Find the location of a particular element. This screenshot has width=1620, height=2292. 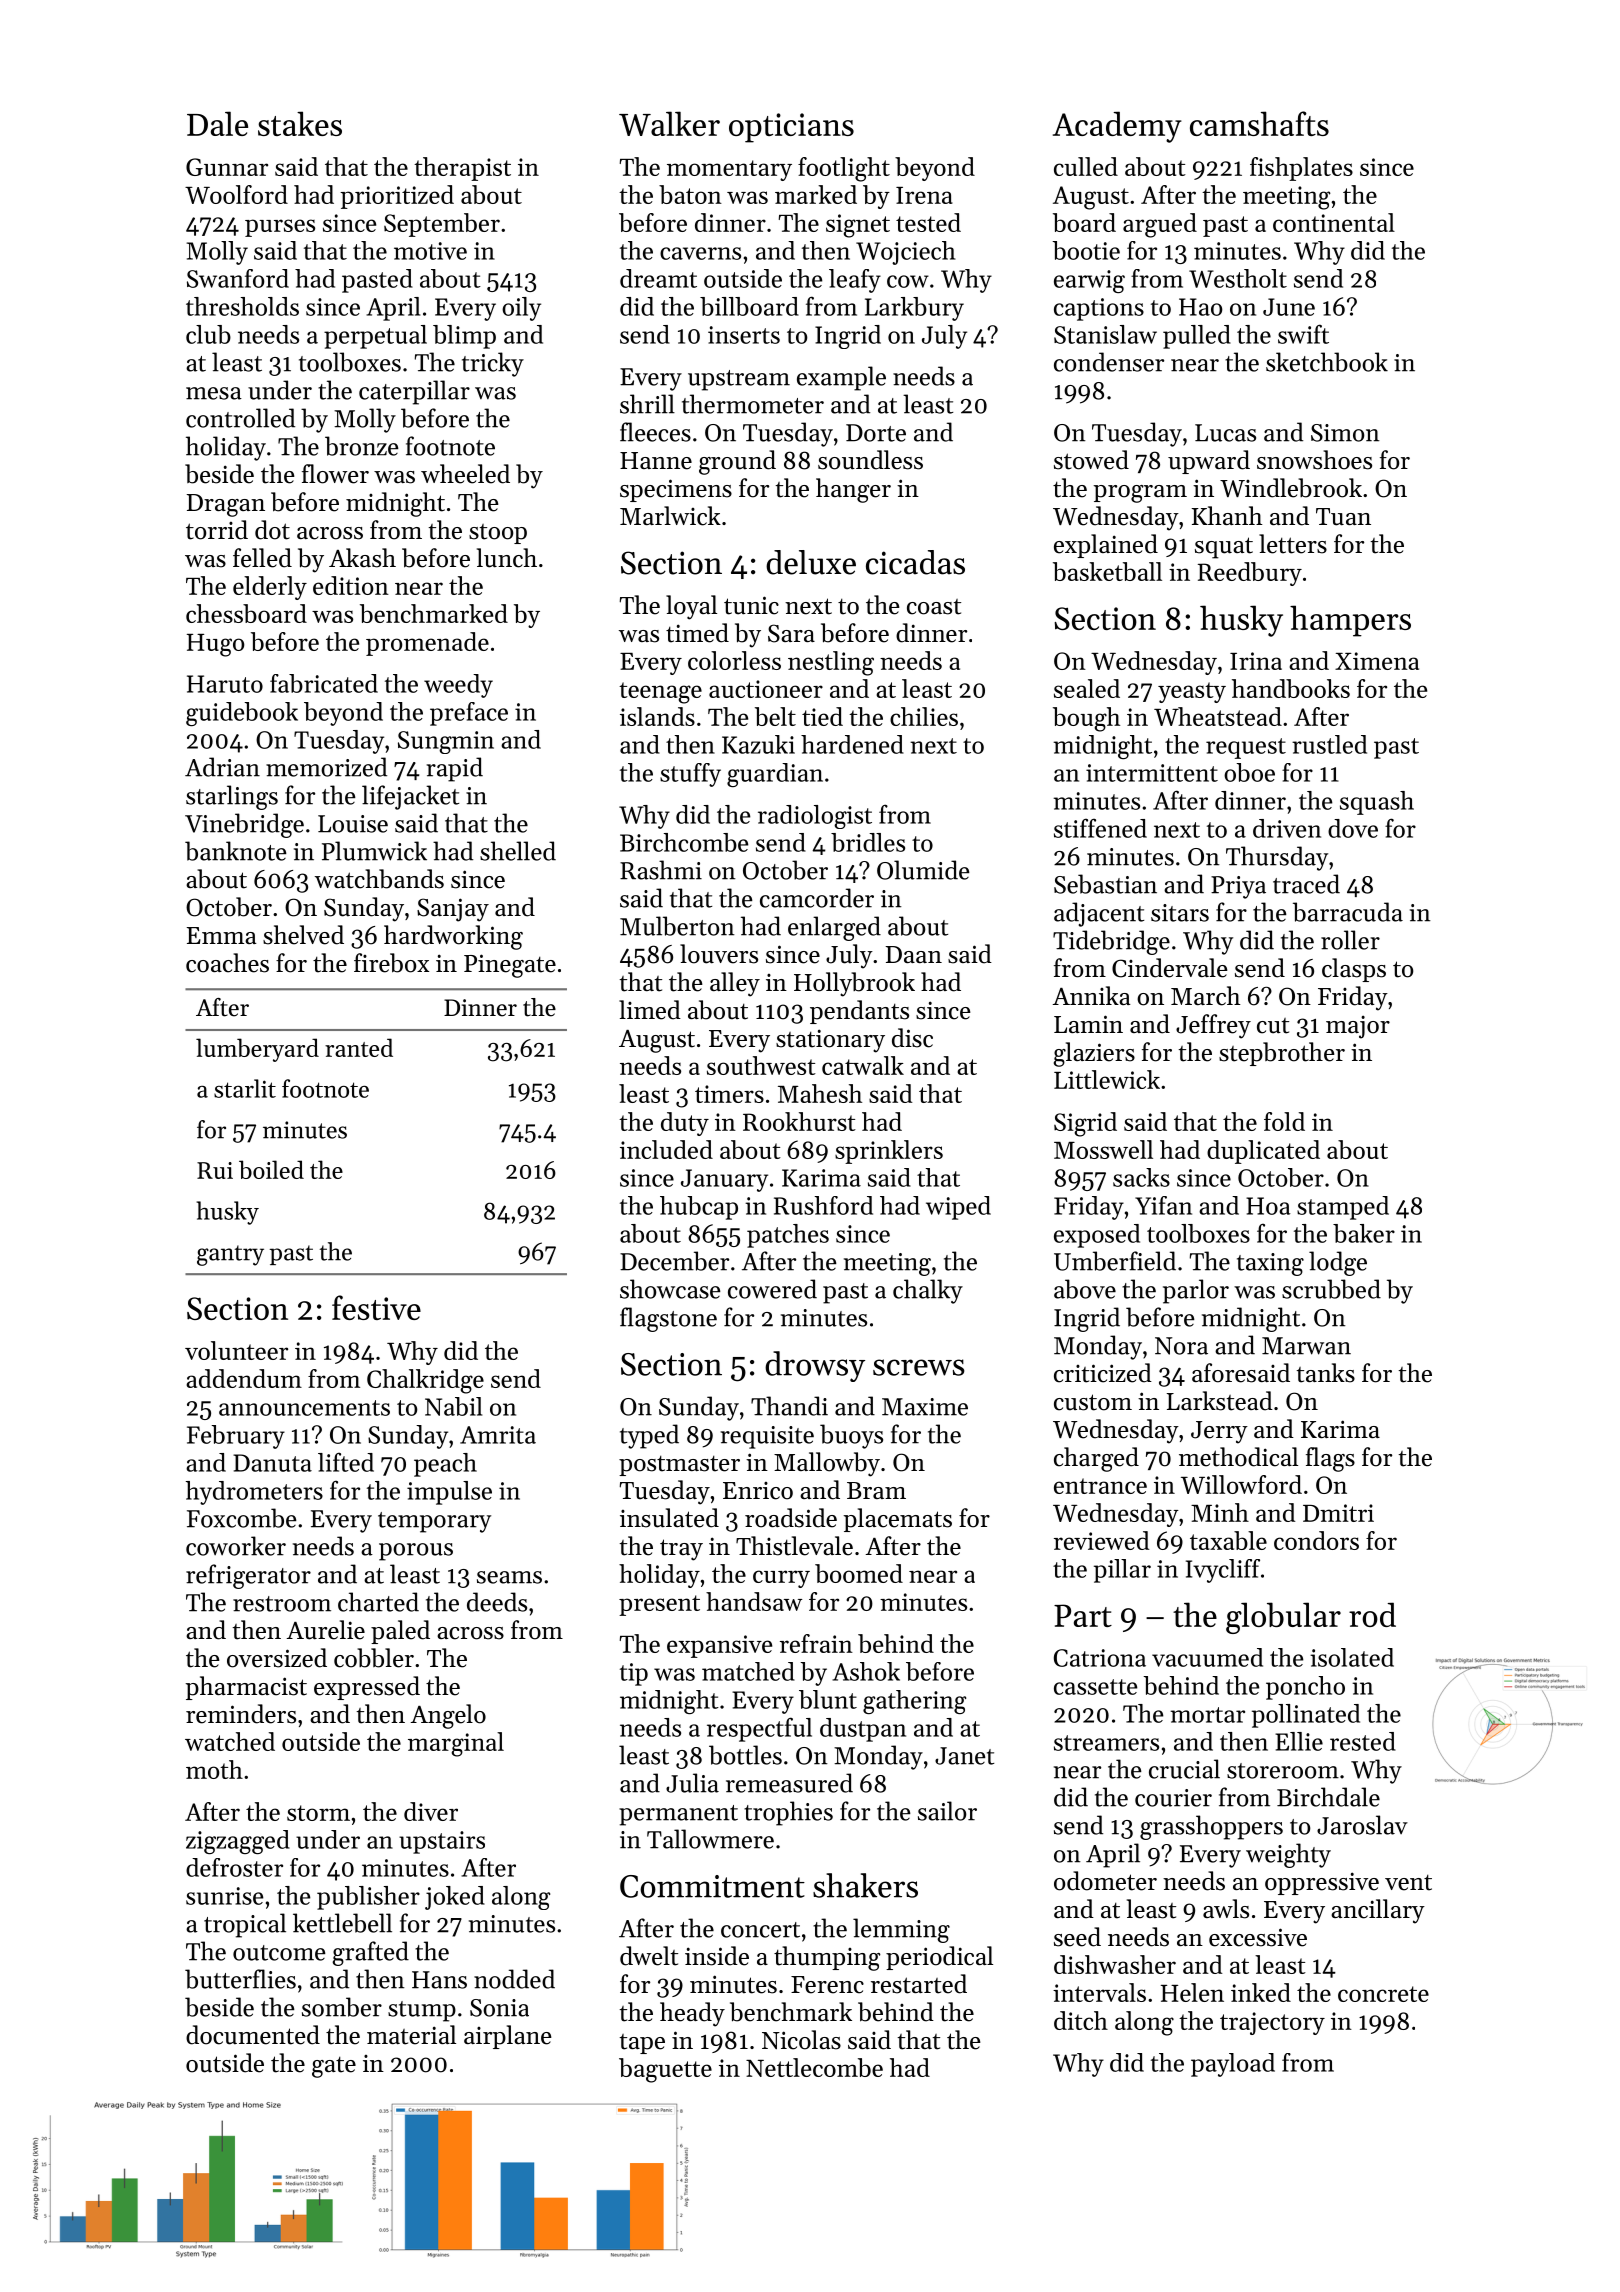

entrance is located at coordinates (1100, 1486).
